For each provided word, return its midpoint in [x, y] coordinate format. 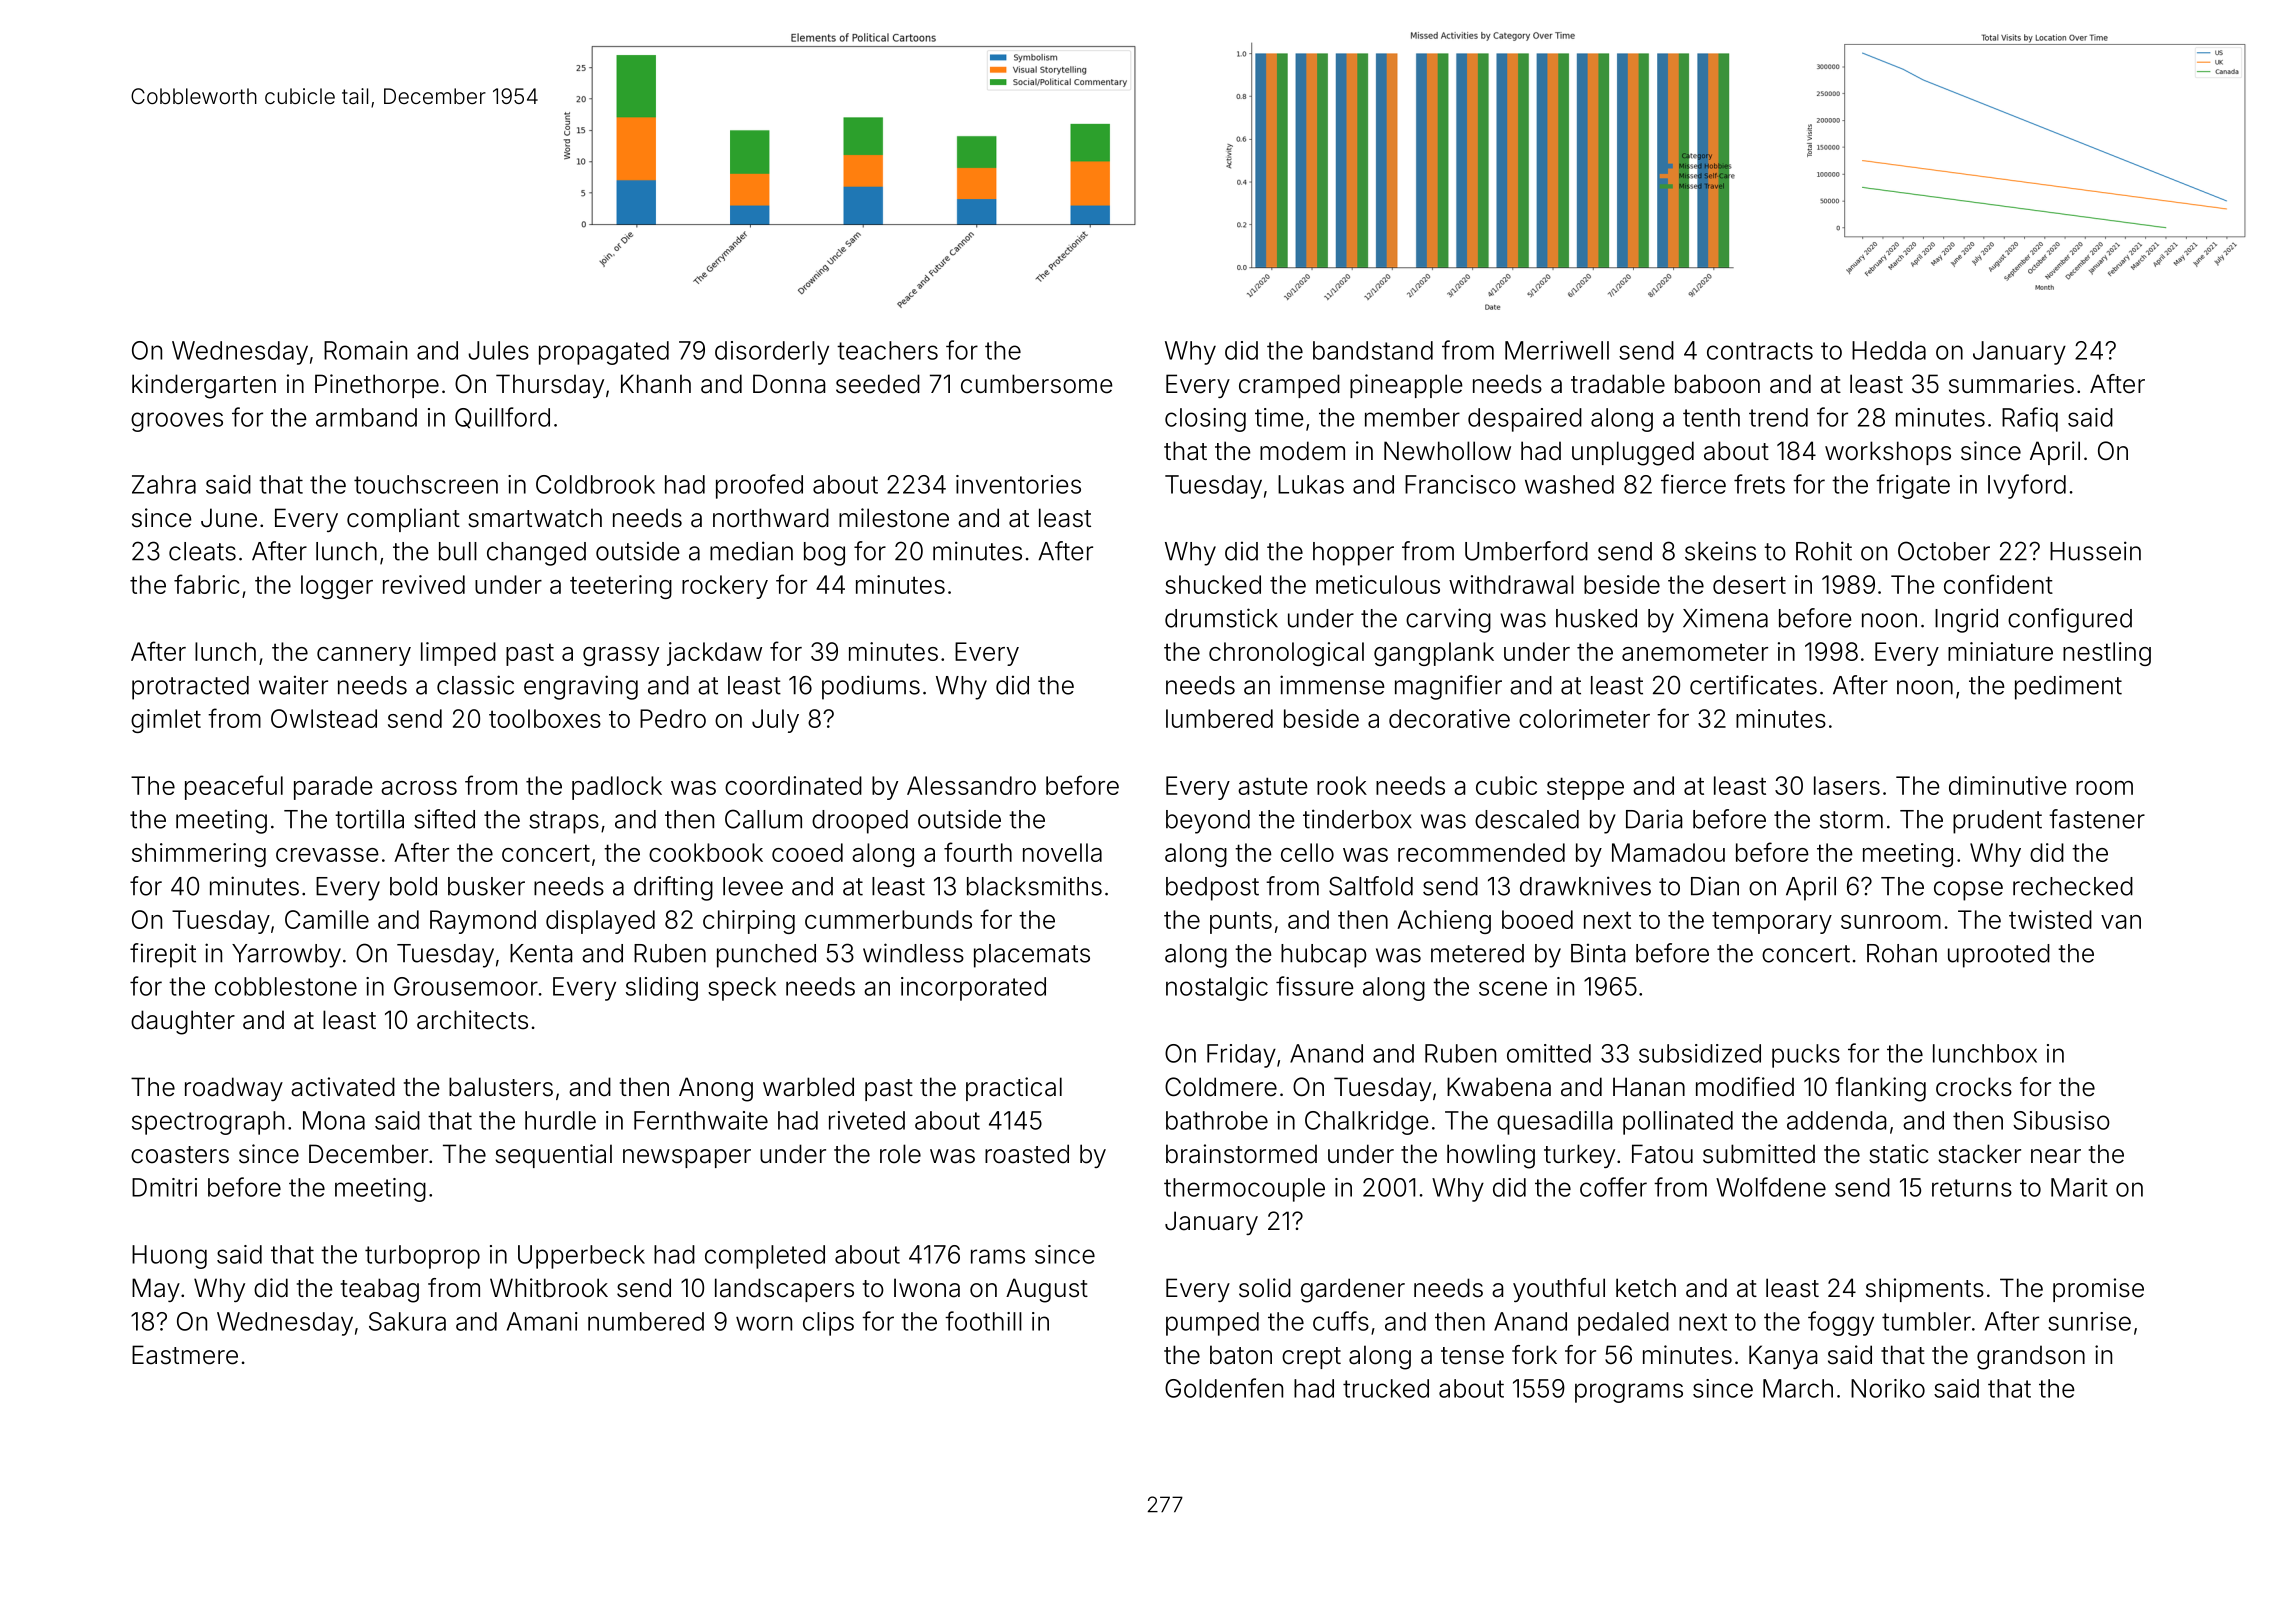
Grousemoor [466, 986]
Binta [1598, 953]
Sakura [407, 1321]
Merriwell [1557, 350]
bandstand [1373, 350]
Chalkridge [1367, 1123]
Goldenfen [1224, 1388]
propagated [604, 353]
